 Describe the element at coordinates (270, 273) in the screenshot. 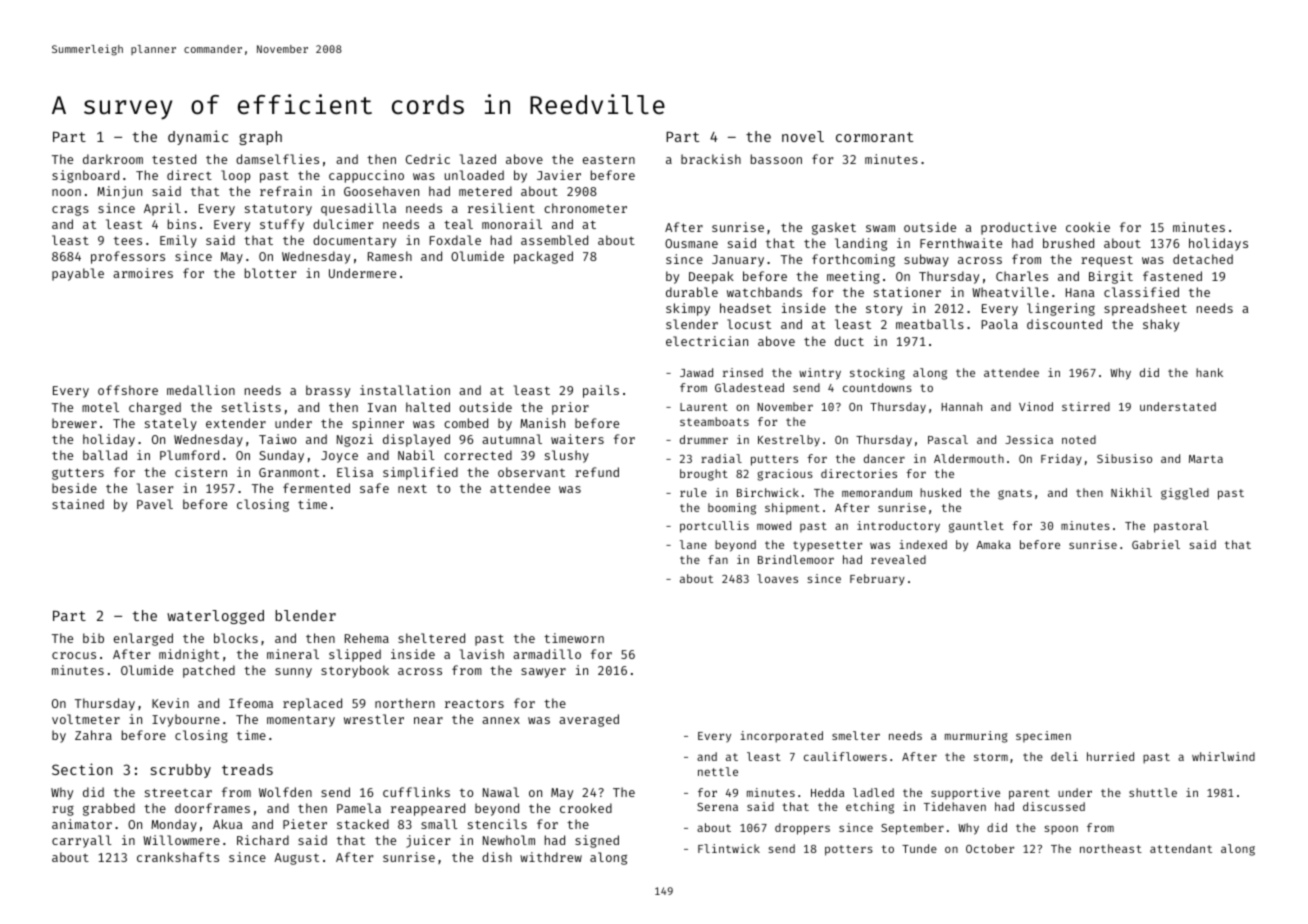

I see `blotter` at that location.
